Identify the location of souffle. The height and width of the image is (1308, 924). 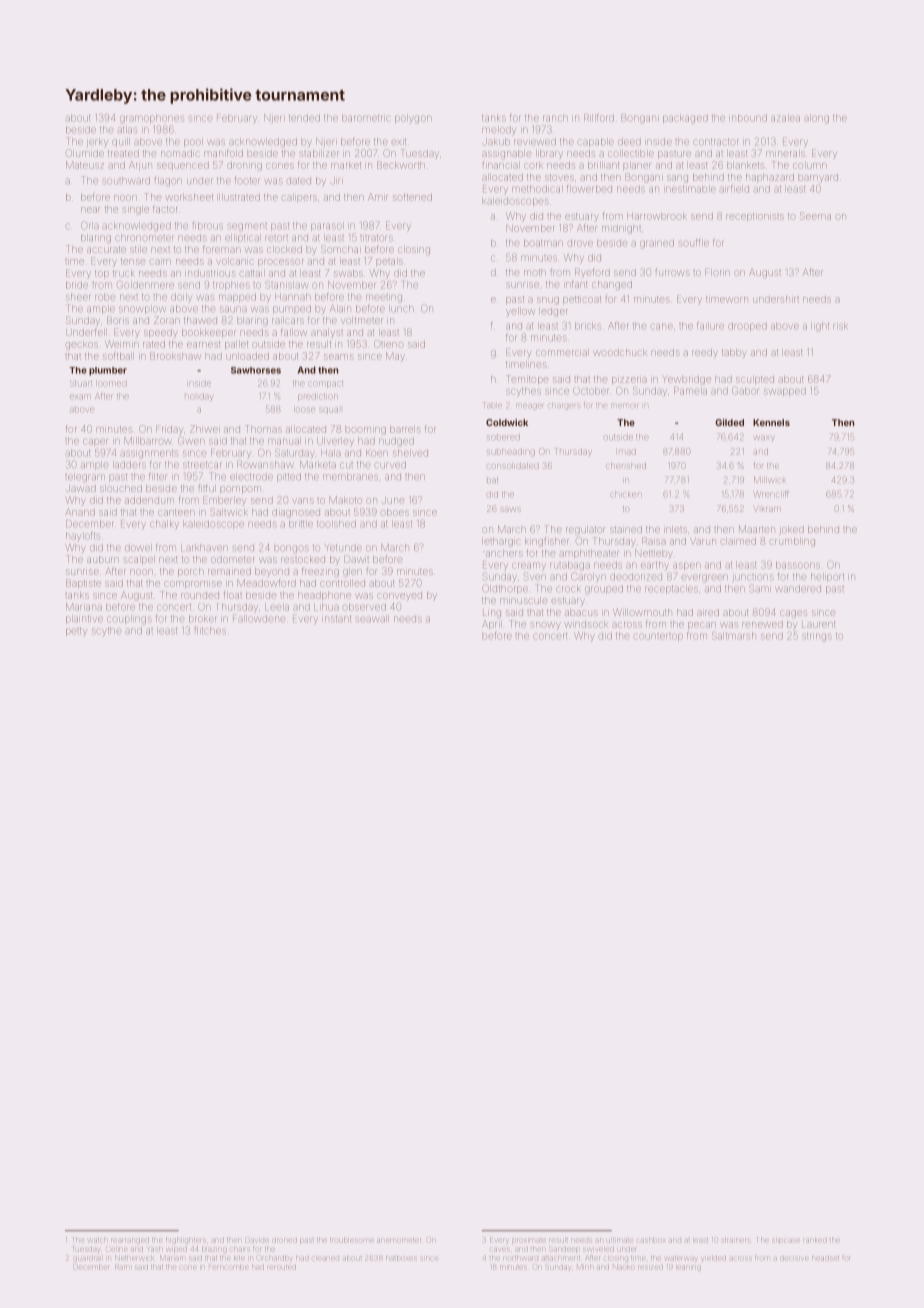
(694, 243).
